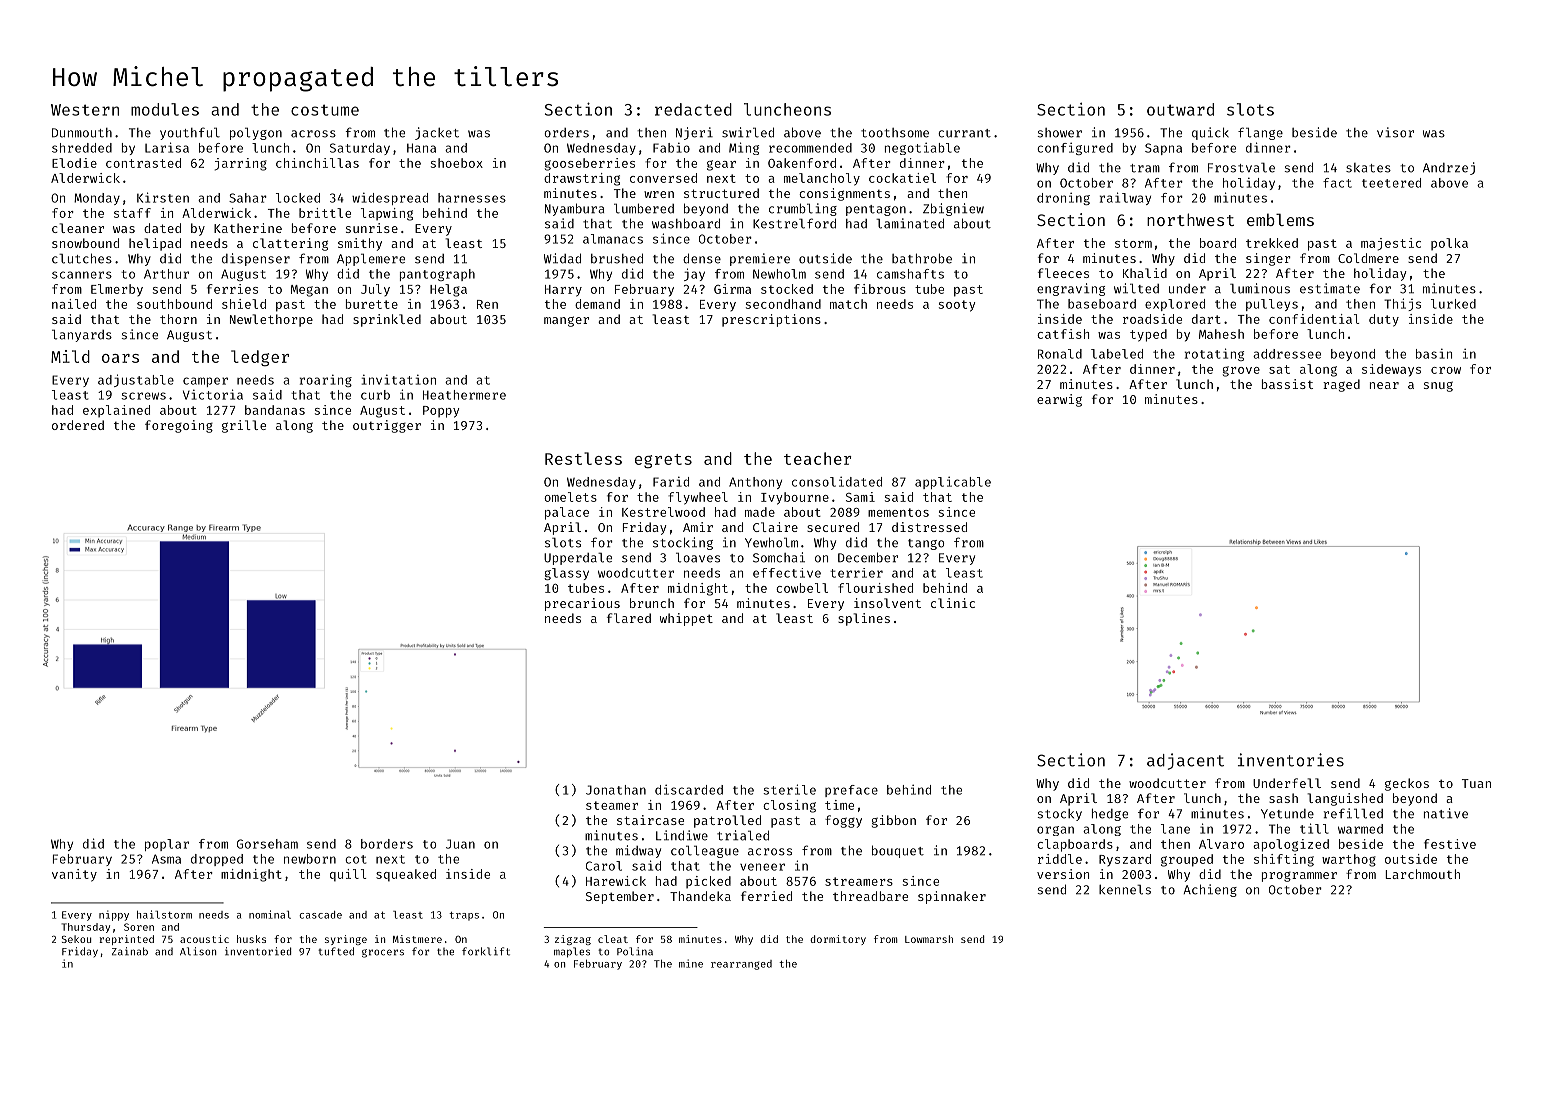  Describe the element at coordinates (244, 426) in the image. I see `grille` at that location.
